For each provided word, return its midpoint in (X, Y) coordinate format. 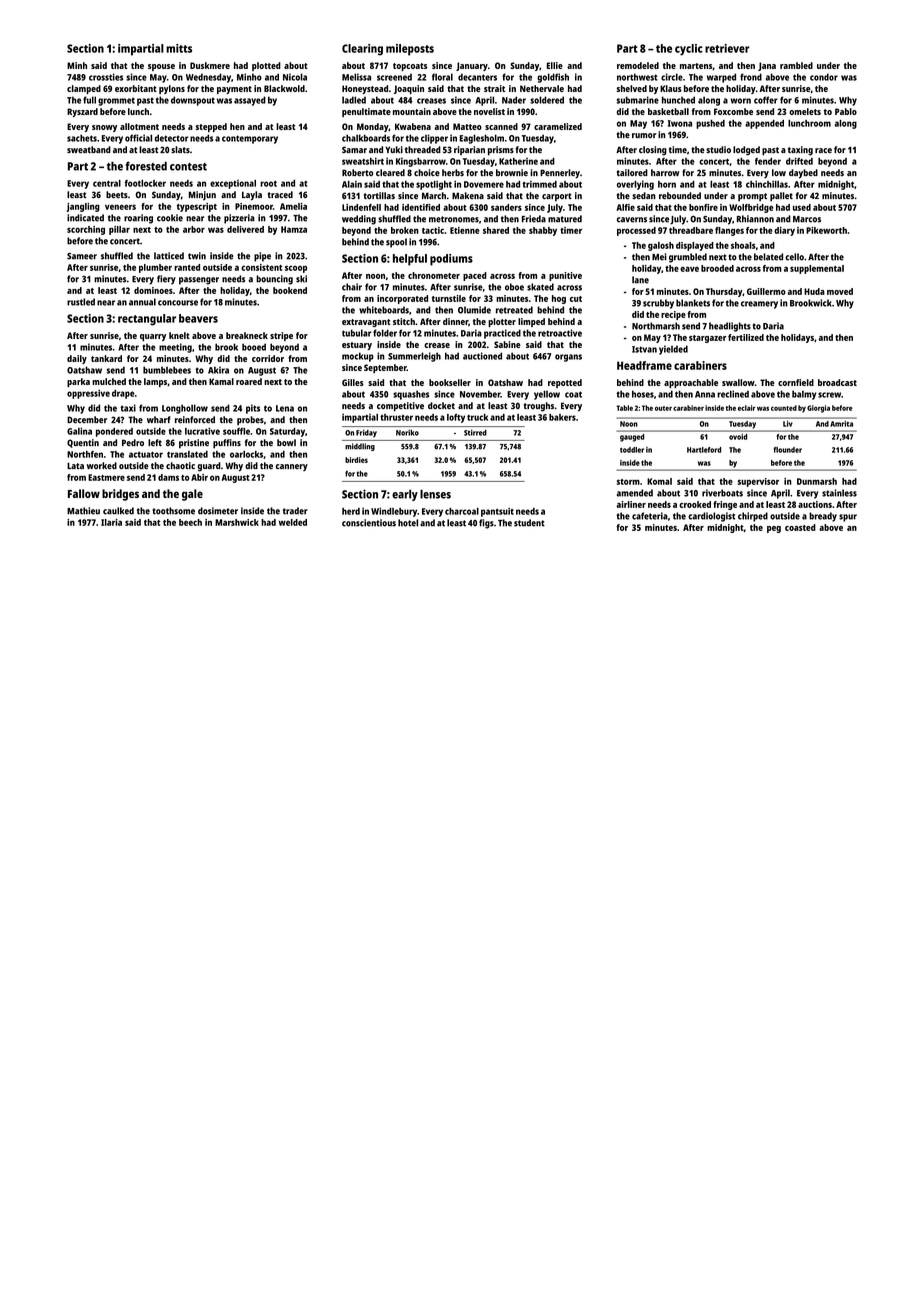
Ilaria (111, 522)
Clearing (362, 50)
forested (146, 166)
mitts (179, 48)
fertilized (746, 337)
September (385, 368)
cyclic (689, 50)
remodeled (638, 65)
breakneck (247, 335)
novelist (489, 111)
